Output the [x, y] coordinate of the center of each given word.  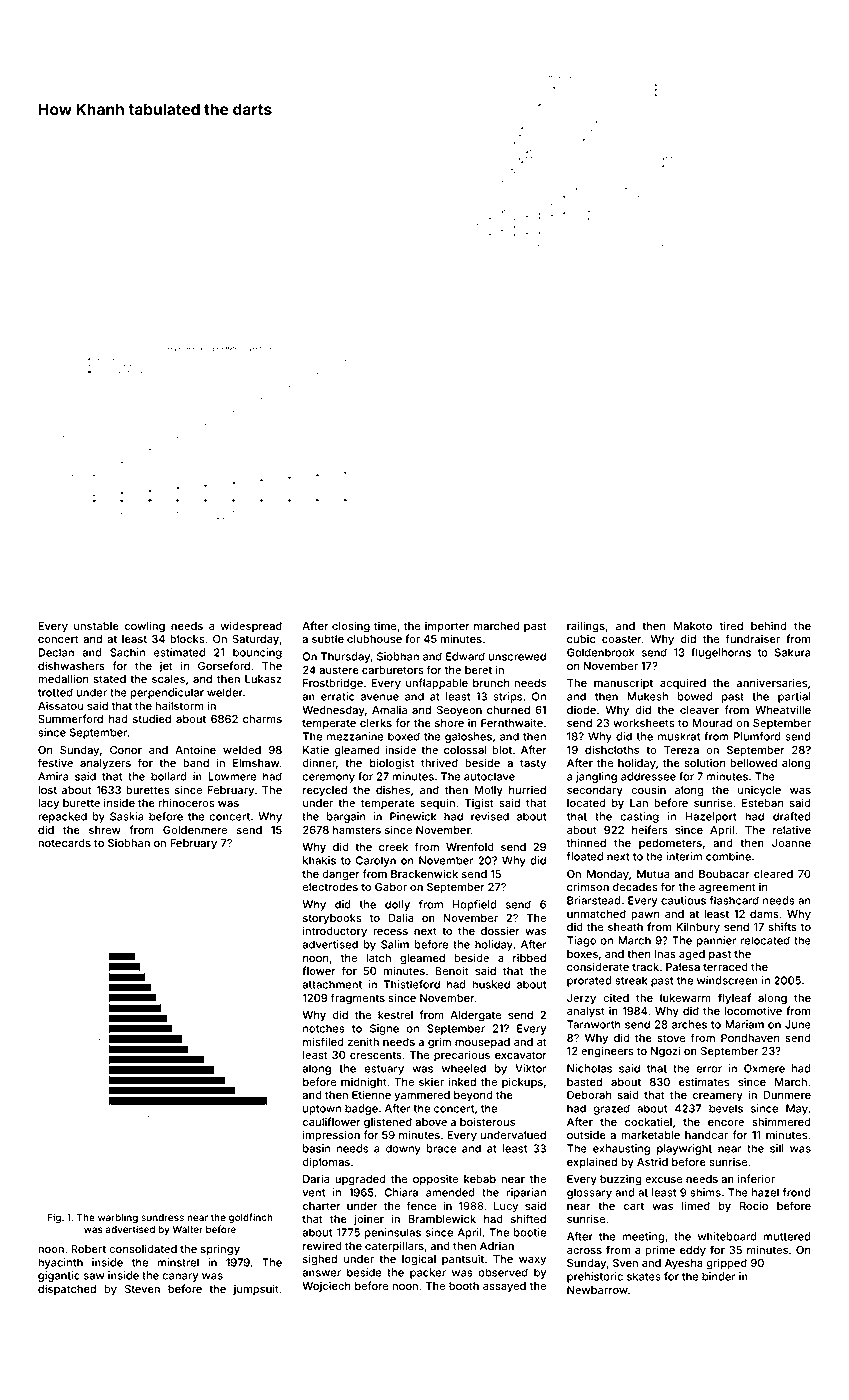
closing [351, 627]
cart [634, 1206]
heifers [650, 829]
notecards [64, 843]
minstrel [178, 1262]
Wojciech [326, 1286]
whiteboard [727, 1236]
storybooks [332, 919]
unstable [96, 626]
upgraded [360, 1180]
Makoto [693, 626]
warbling [118, 1218]
